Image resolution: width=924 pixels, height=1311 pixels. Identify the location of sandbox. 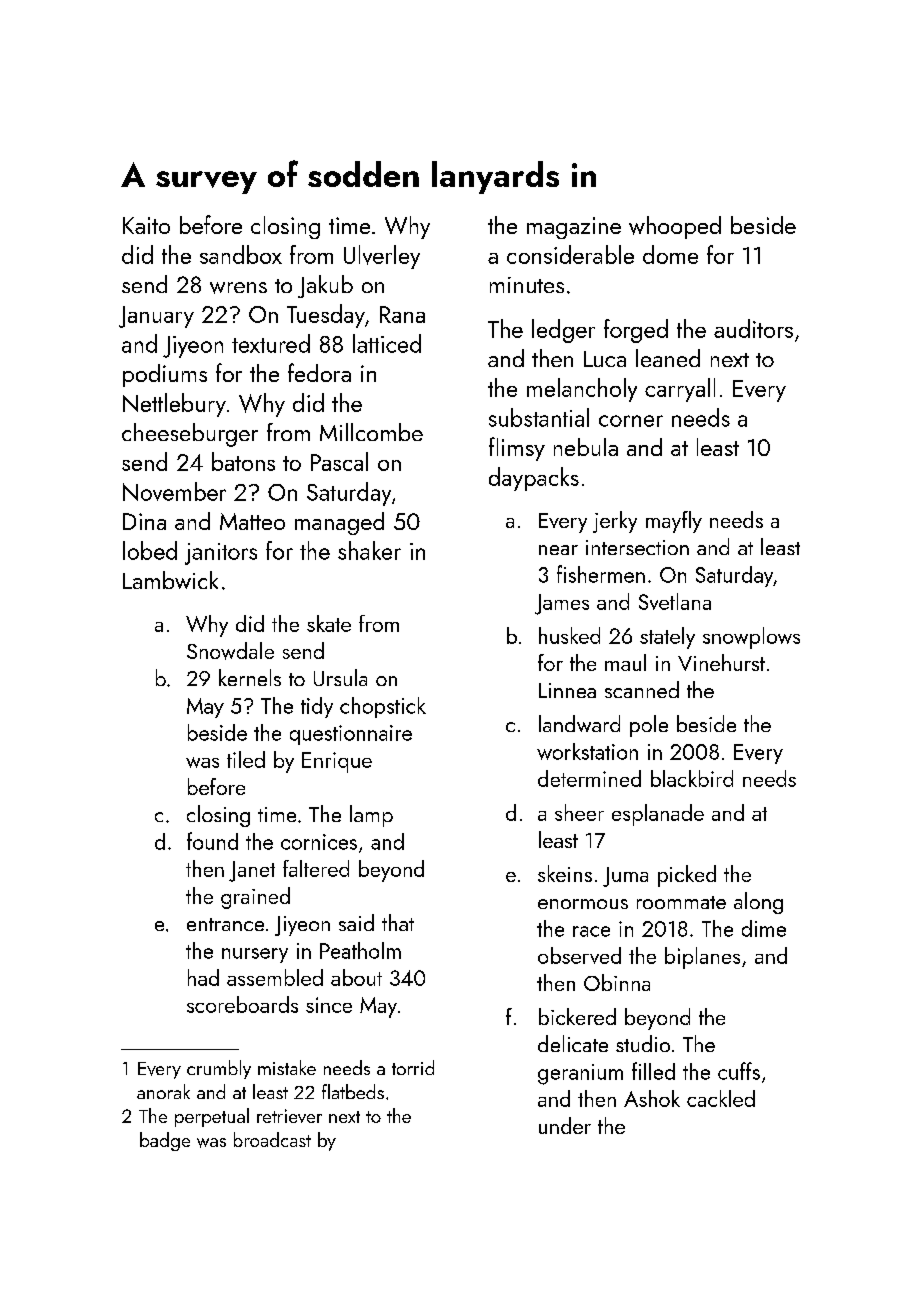
(241, 254).
